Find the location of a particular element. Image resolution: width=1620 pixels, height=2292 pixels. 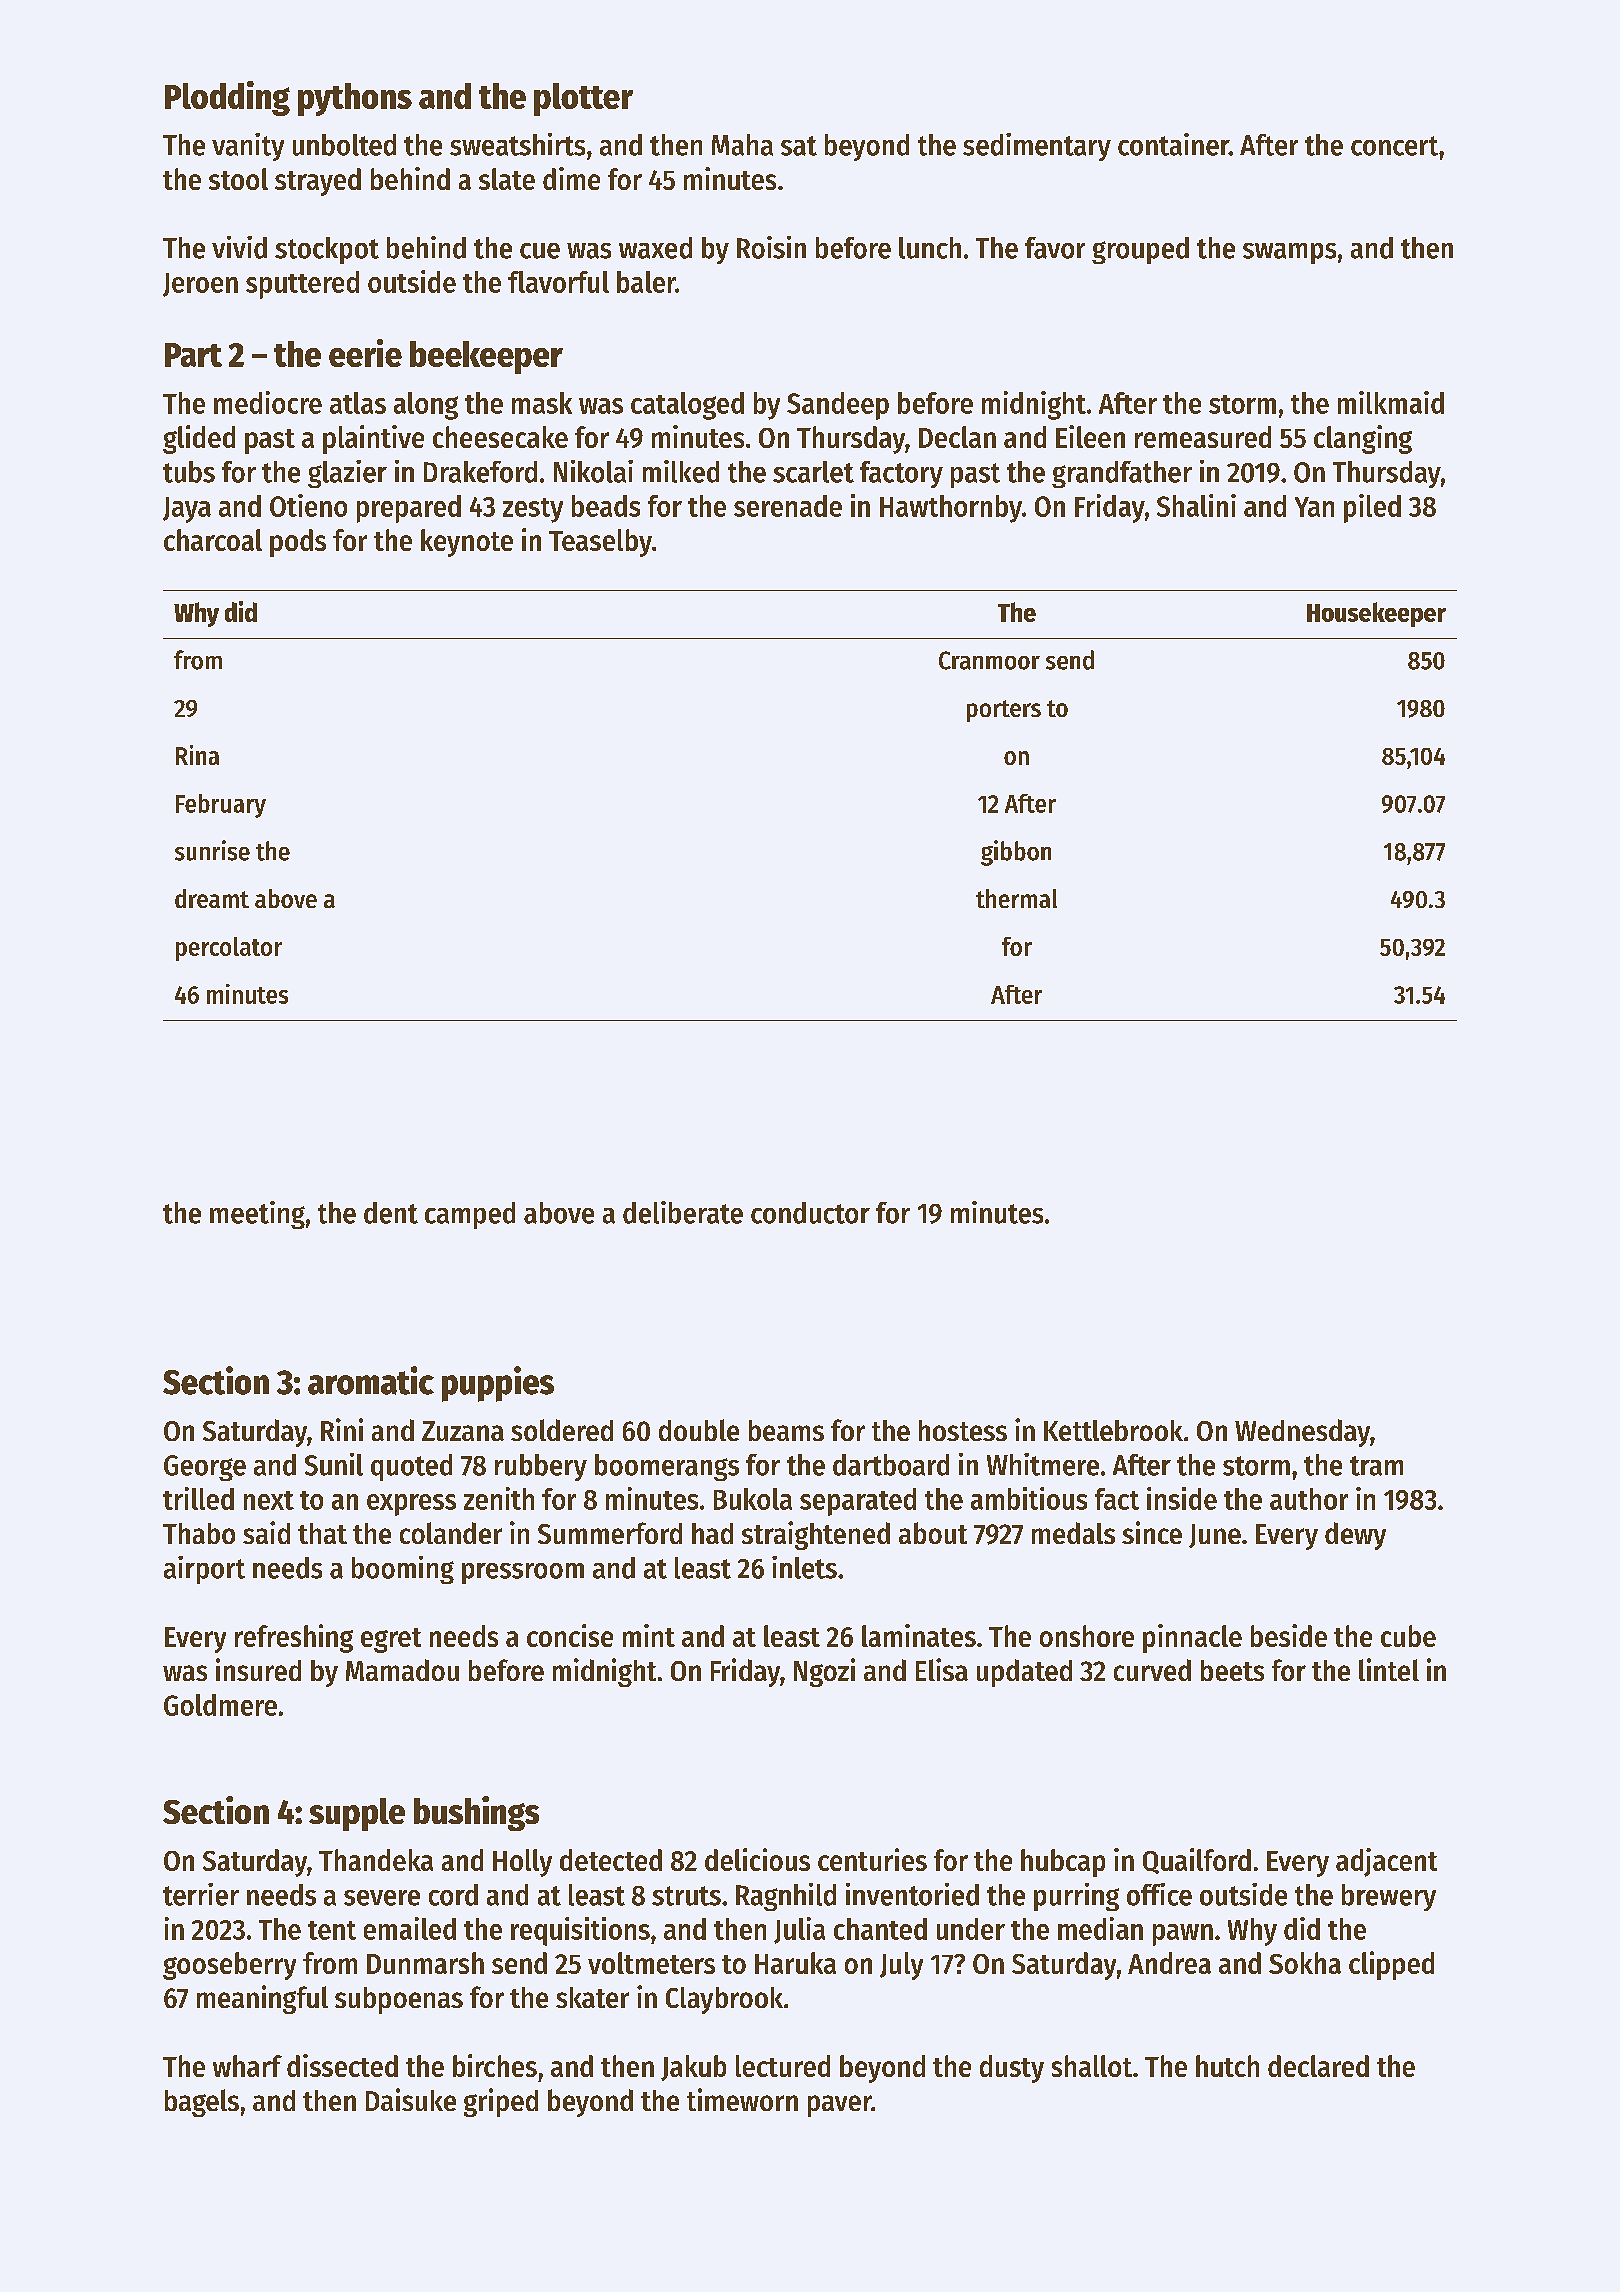

under is located at coordinates (971, 1929).
